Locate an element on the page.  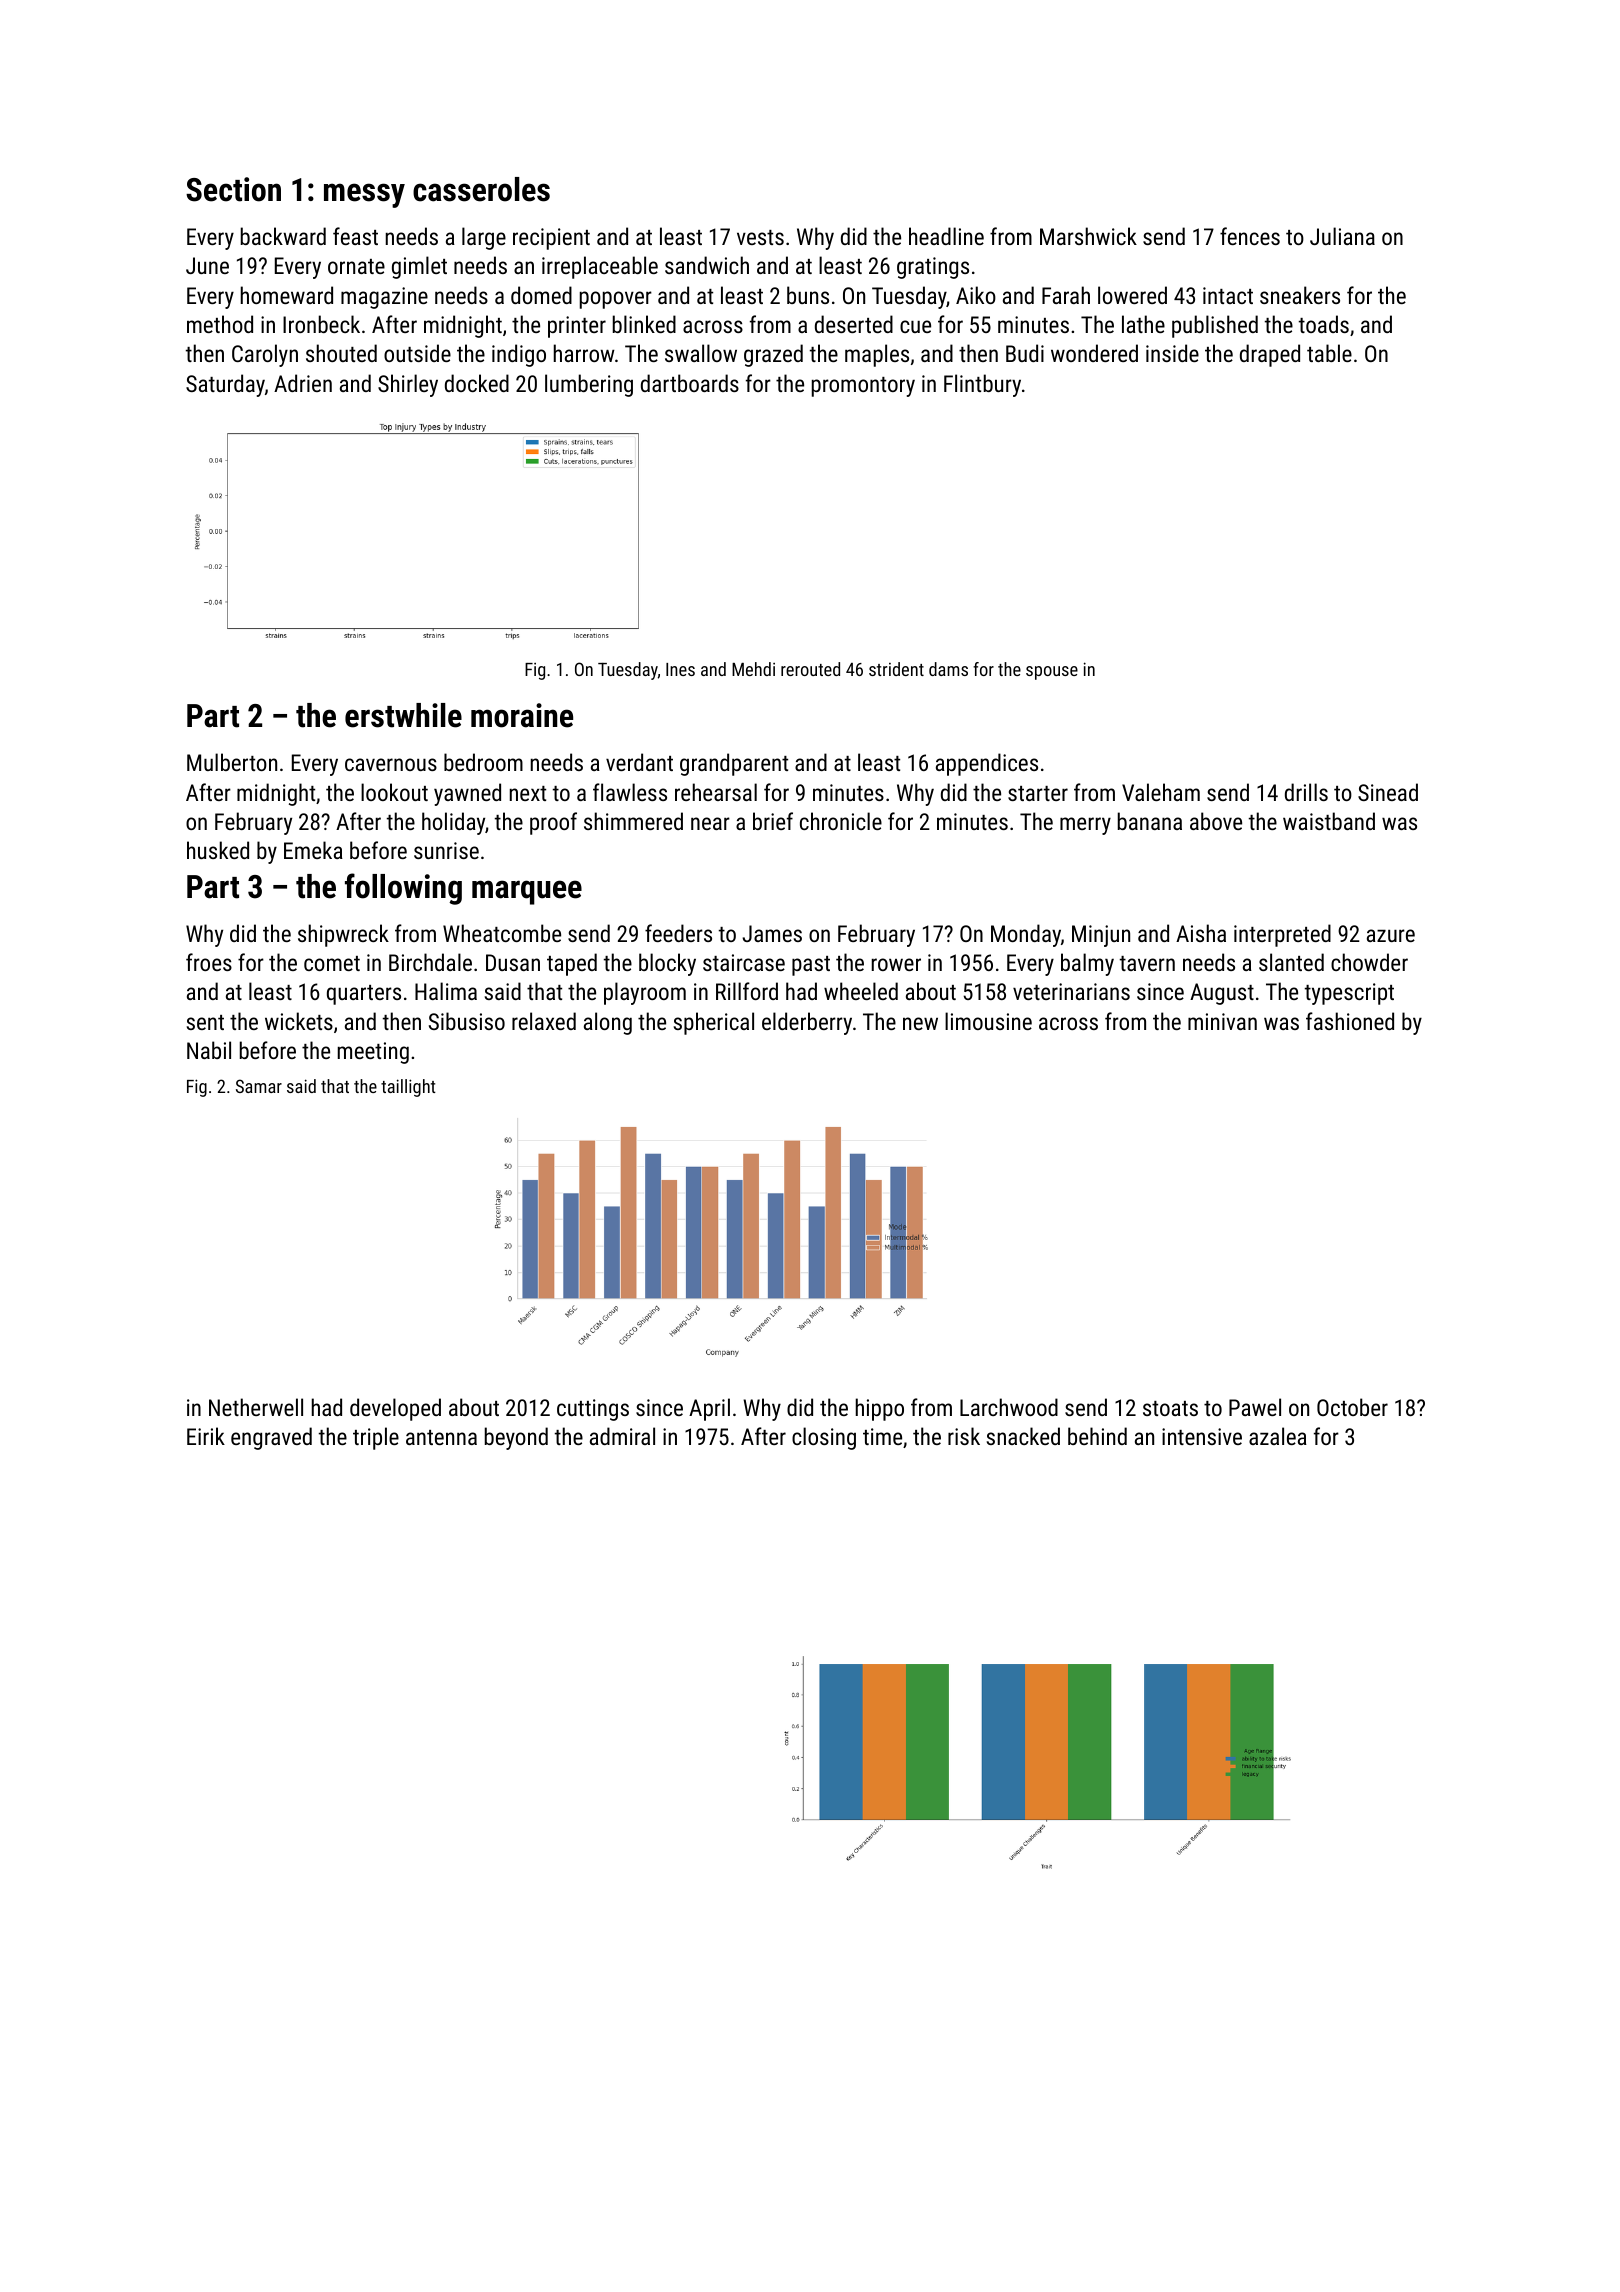
chronicle is located at coordinates (841, 821).
